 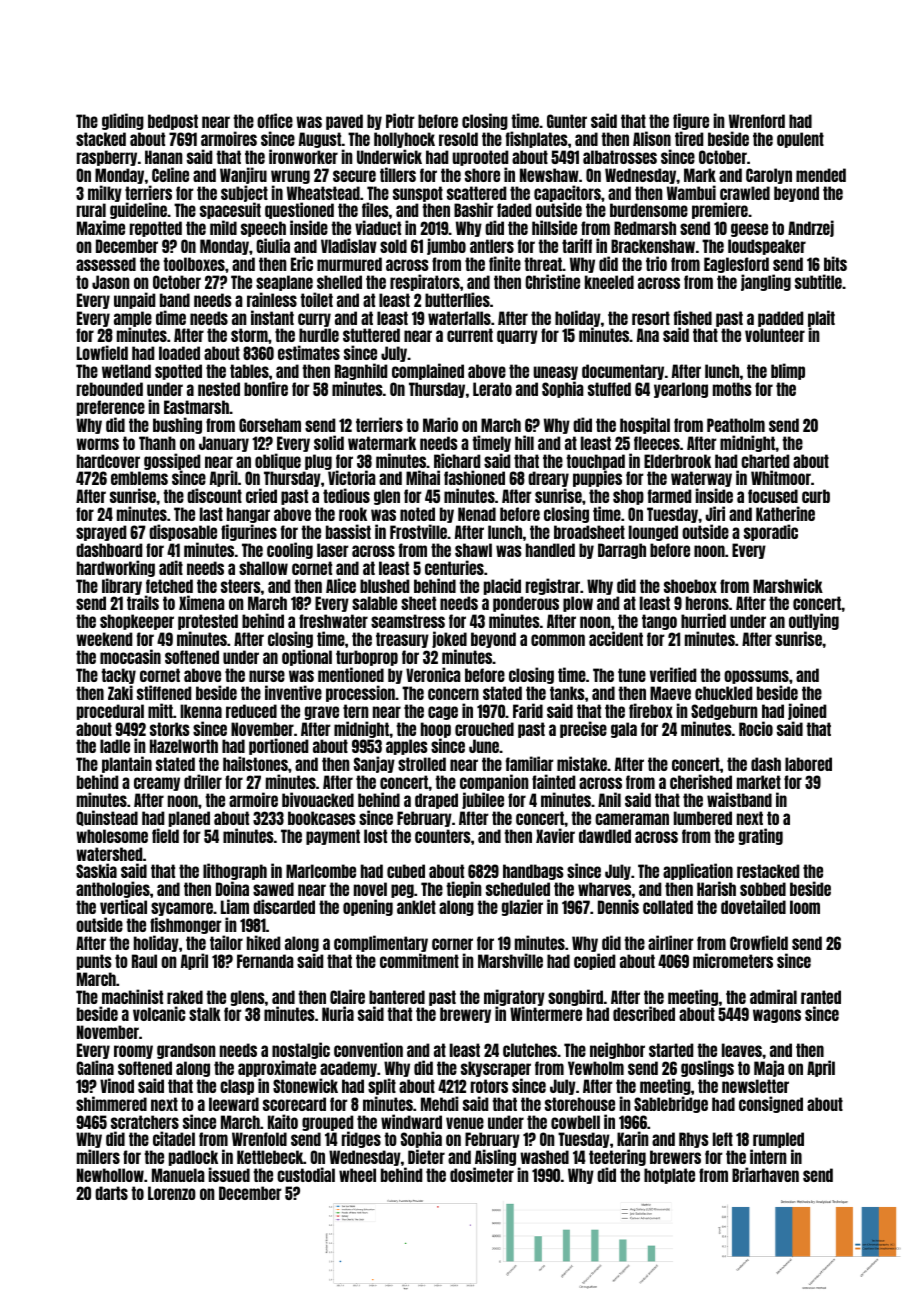 What do you see at coordinates (715, 513) in the screenshot?
I see `Jiri` at bounding box center [715, 513].
